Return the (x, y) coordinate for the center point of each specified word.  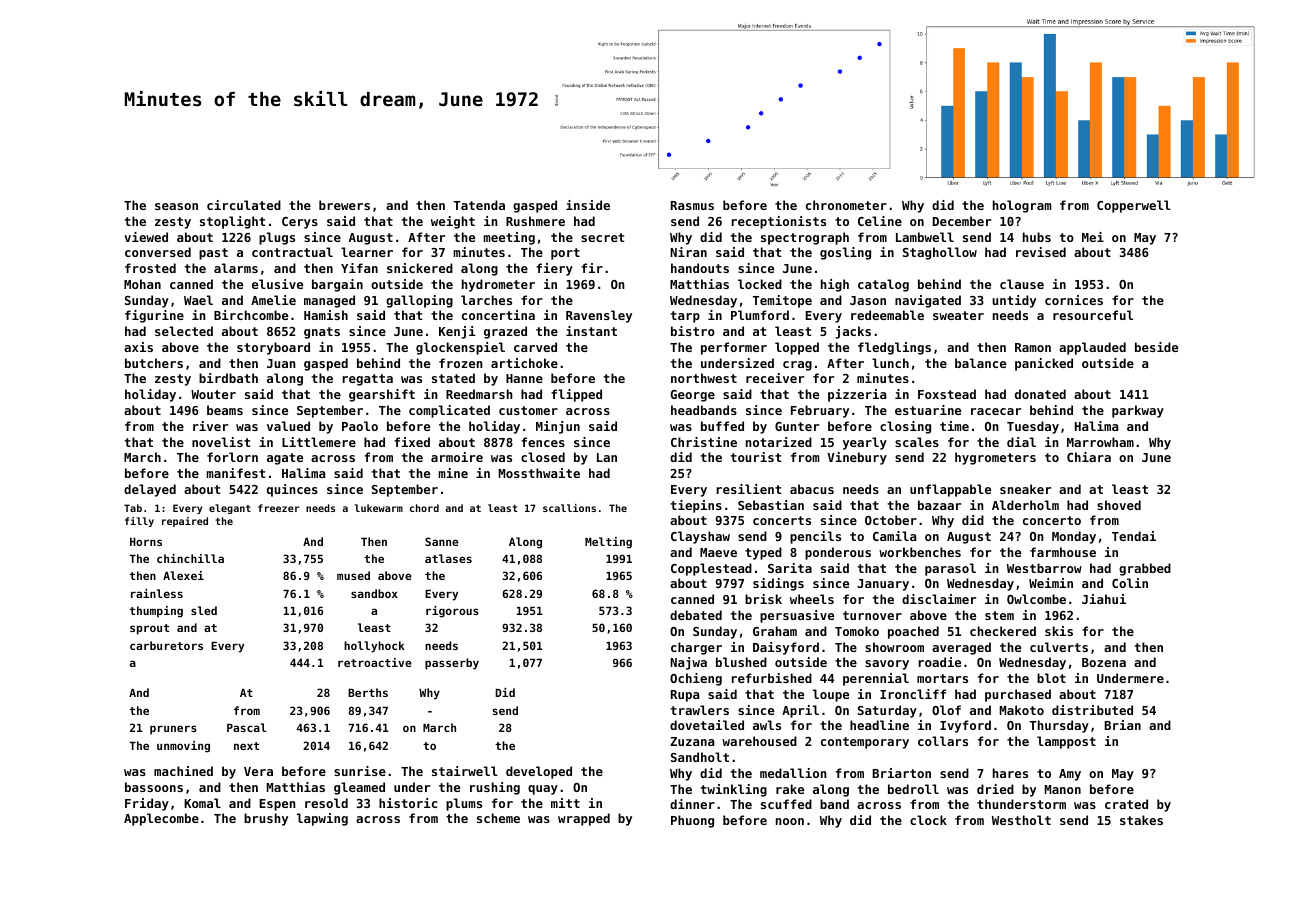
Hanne (524, 378)
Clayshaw (700, 537)
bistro (693, 331)
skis (1059, 631)
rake (790, 789)
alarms (236, 268)
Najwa (688, 663)
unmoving (183, 747)
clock (928, 820)
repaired (185, 522)
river (210, 426)
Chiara (1089, 457)
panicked (1044, 364)
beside (1156, 347)
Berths (368, 692)
